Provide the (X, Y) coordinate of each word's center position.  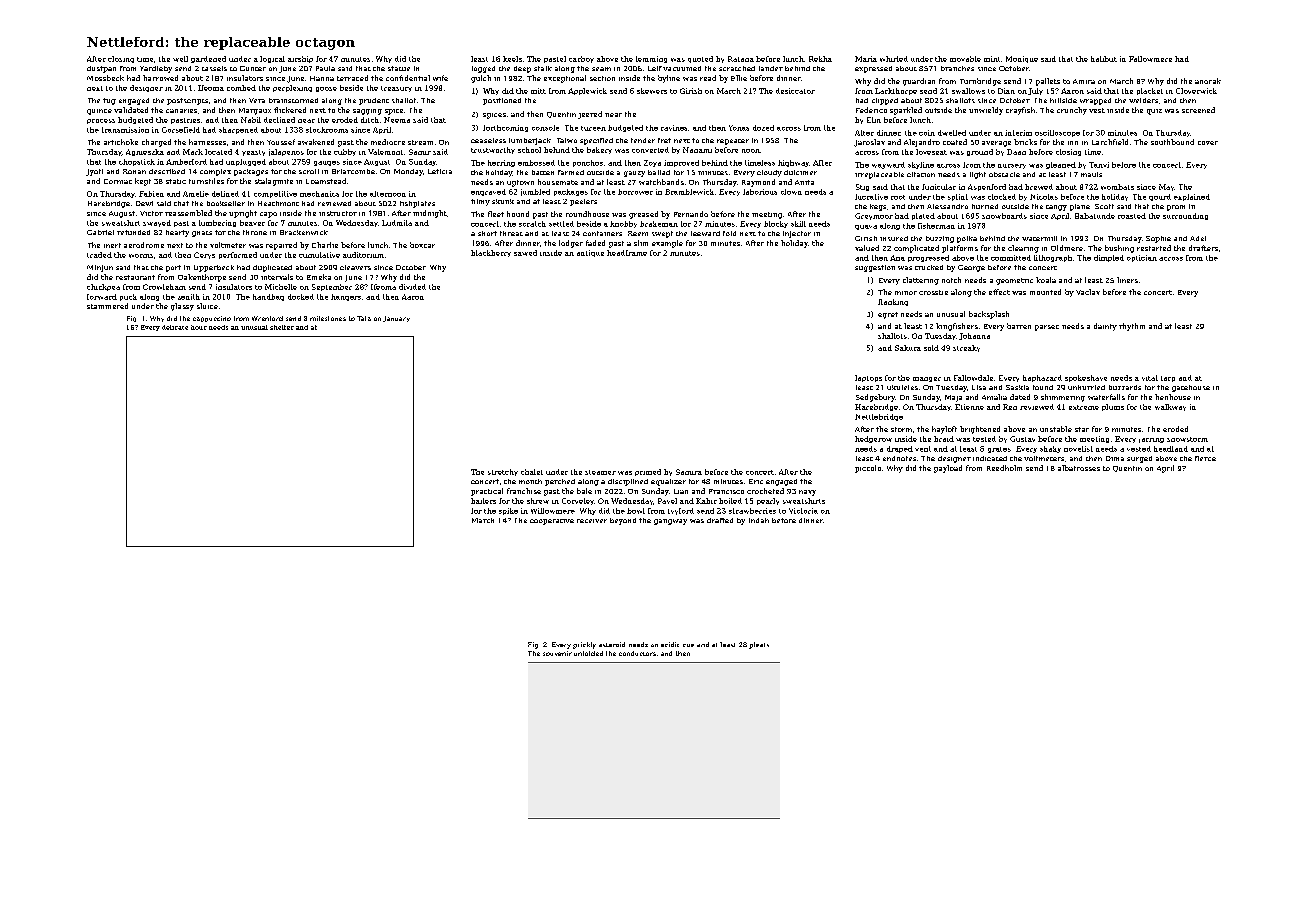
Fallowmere (1150, 59)
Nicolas (1044, 197)
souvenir (557, 653)
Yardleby (156, 69)
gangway (670, 522)
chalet (532, 472)
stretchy (503, 472)
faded (595, 243)
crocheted (765, 491)
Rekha (820, 59)
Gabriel (100, 232)
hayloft (944, 430)
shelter (282, 327)
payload (948, 469)
